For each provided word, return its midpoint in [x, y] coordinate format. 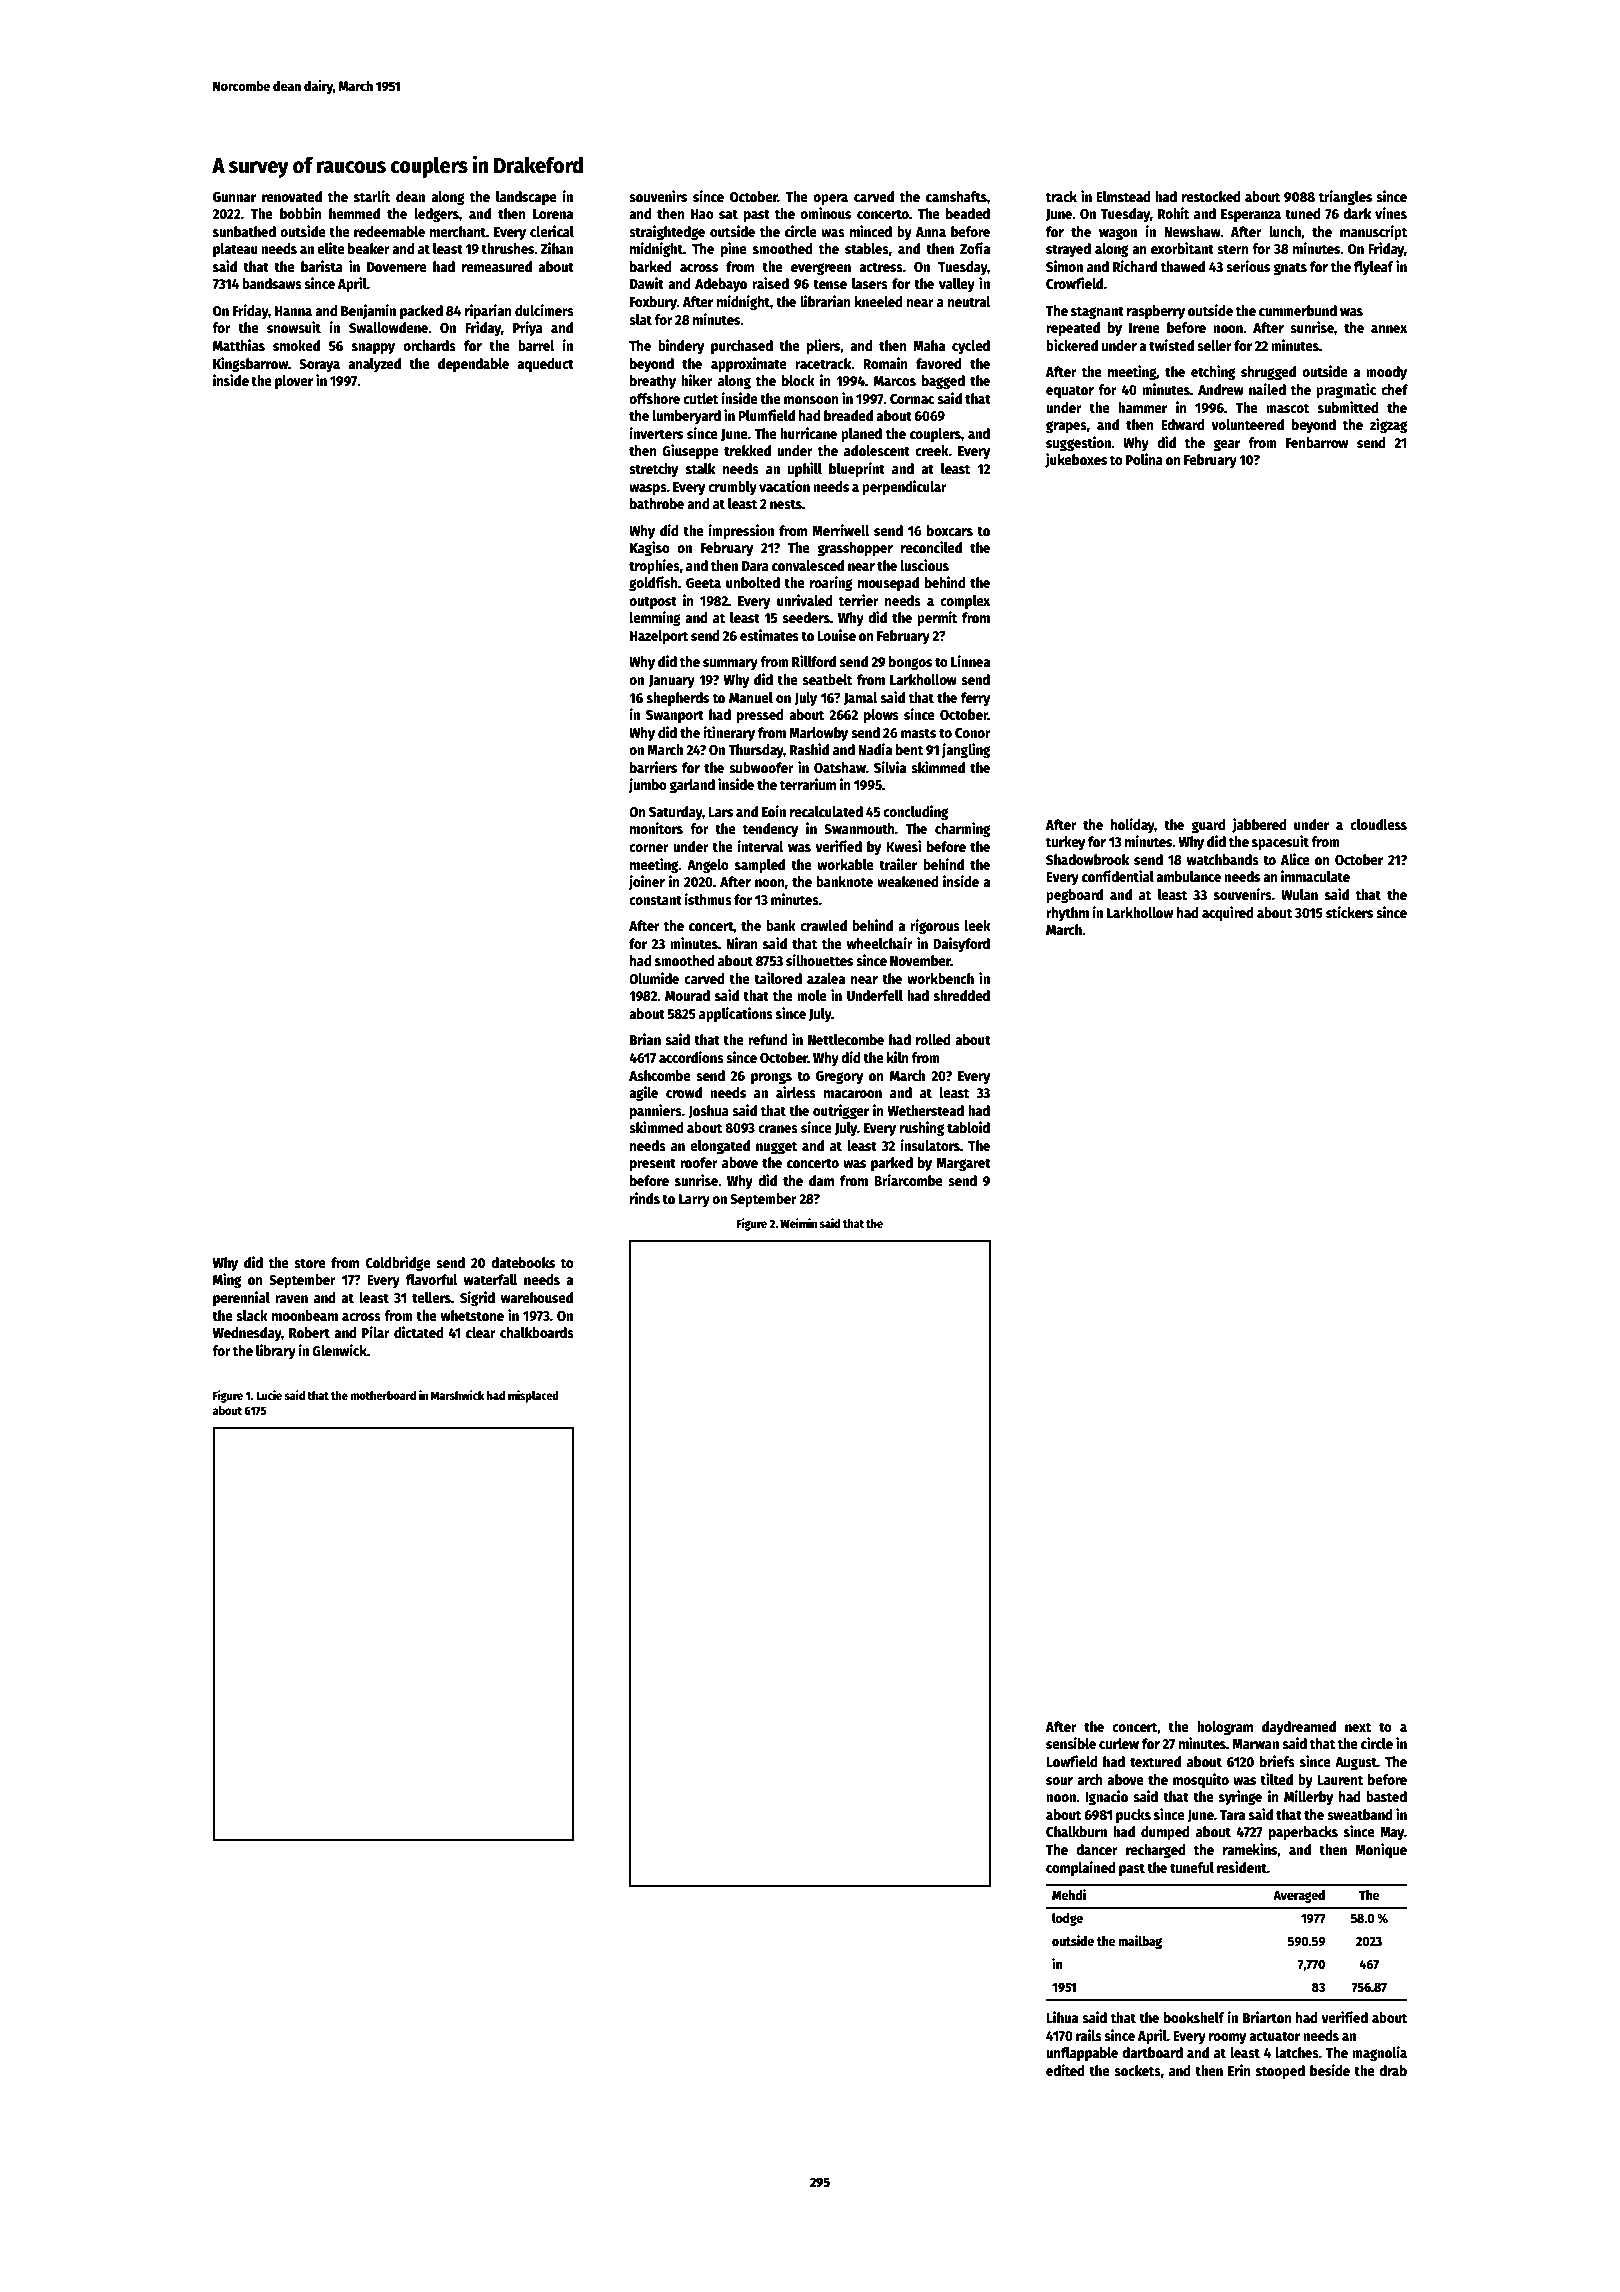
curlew [1119, 1743]
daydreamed [1299, 1728]
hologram [1225, 1728]
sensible [1071, 1743]
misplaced [533, 1396]
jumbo [647, 785]
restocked [1211, 196]
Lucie [269, 1395]
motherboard [383, 1395]
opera [830, 199]
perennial [241, 1298]
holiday [1133, 825]
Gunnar [234, 197]
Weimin [798, 1223]
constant [655, 900]
